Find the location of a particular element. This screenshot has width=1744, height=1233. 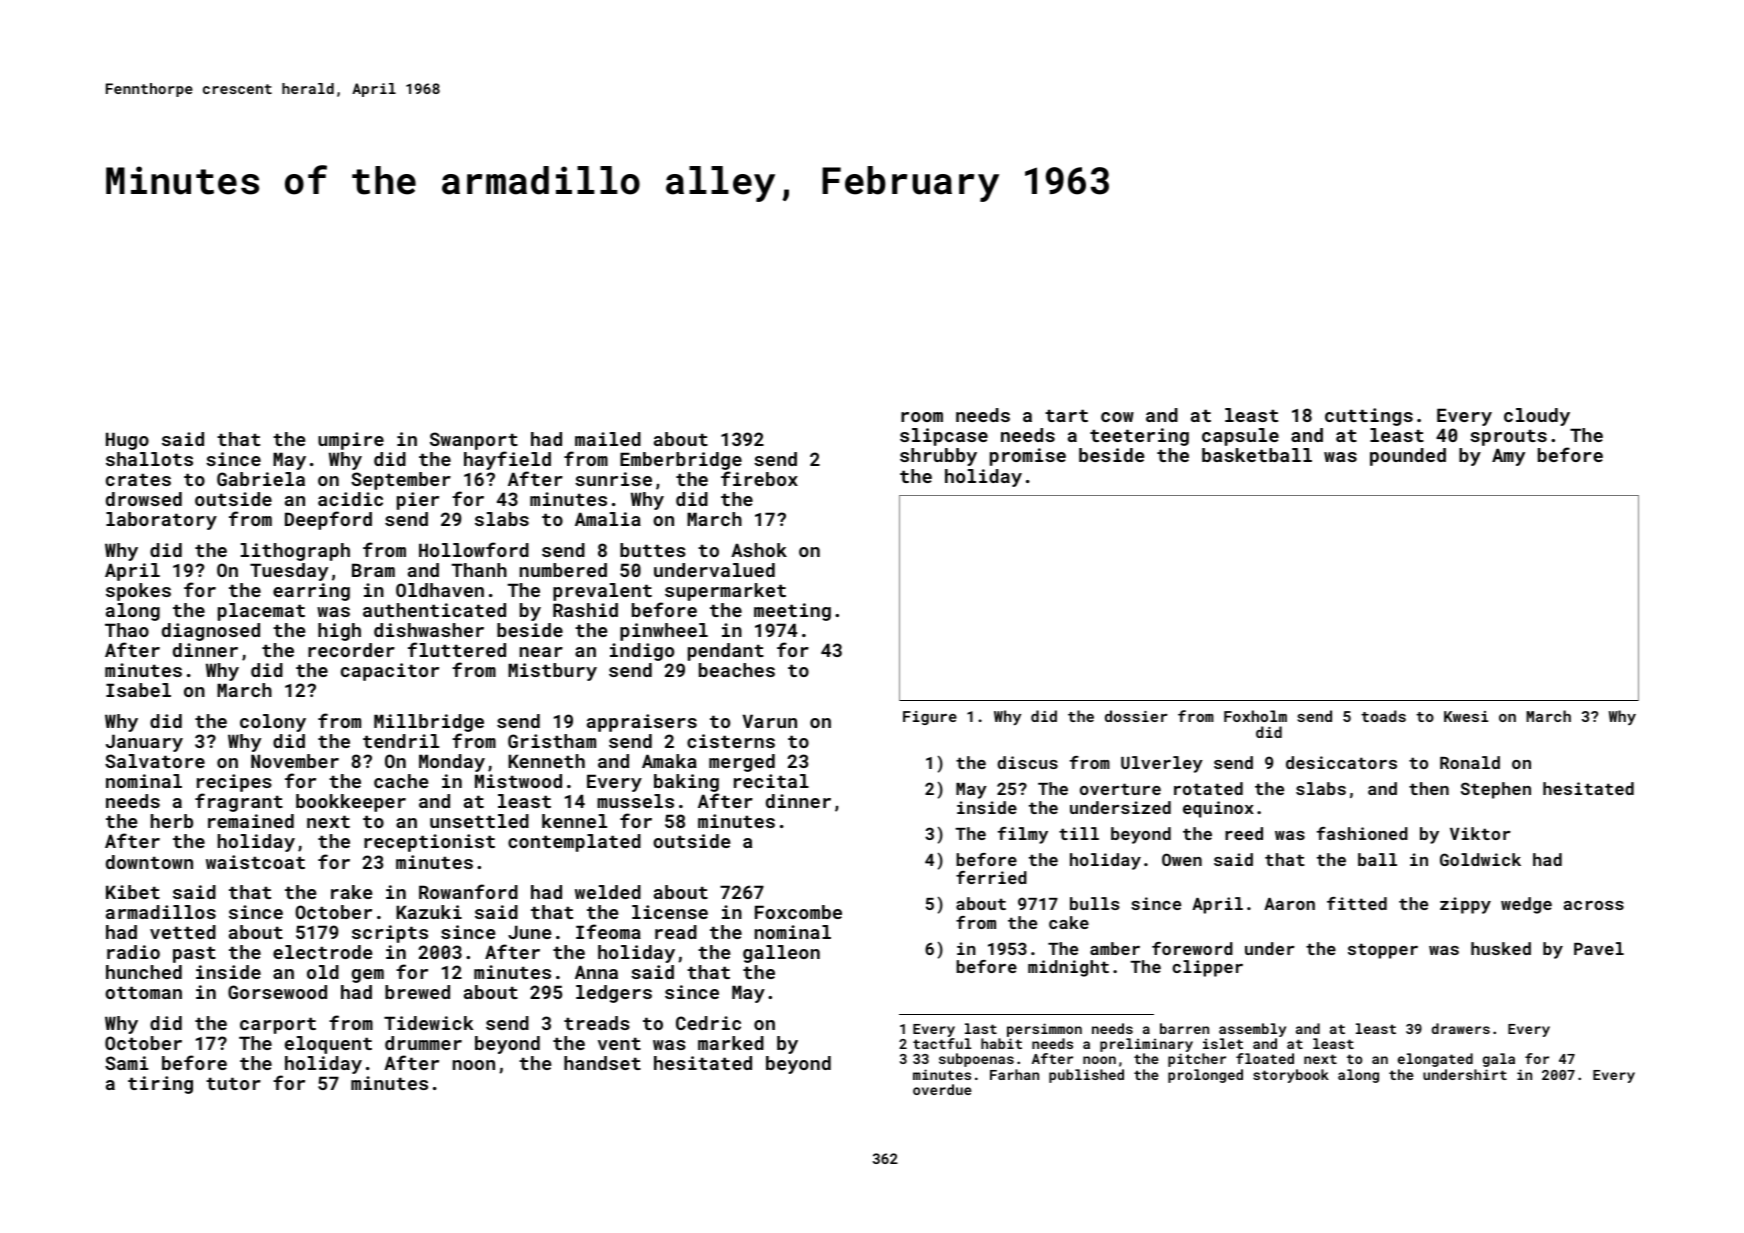

cloudy is located at coordinates (1537, 417).
